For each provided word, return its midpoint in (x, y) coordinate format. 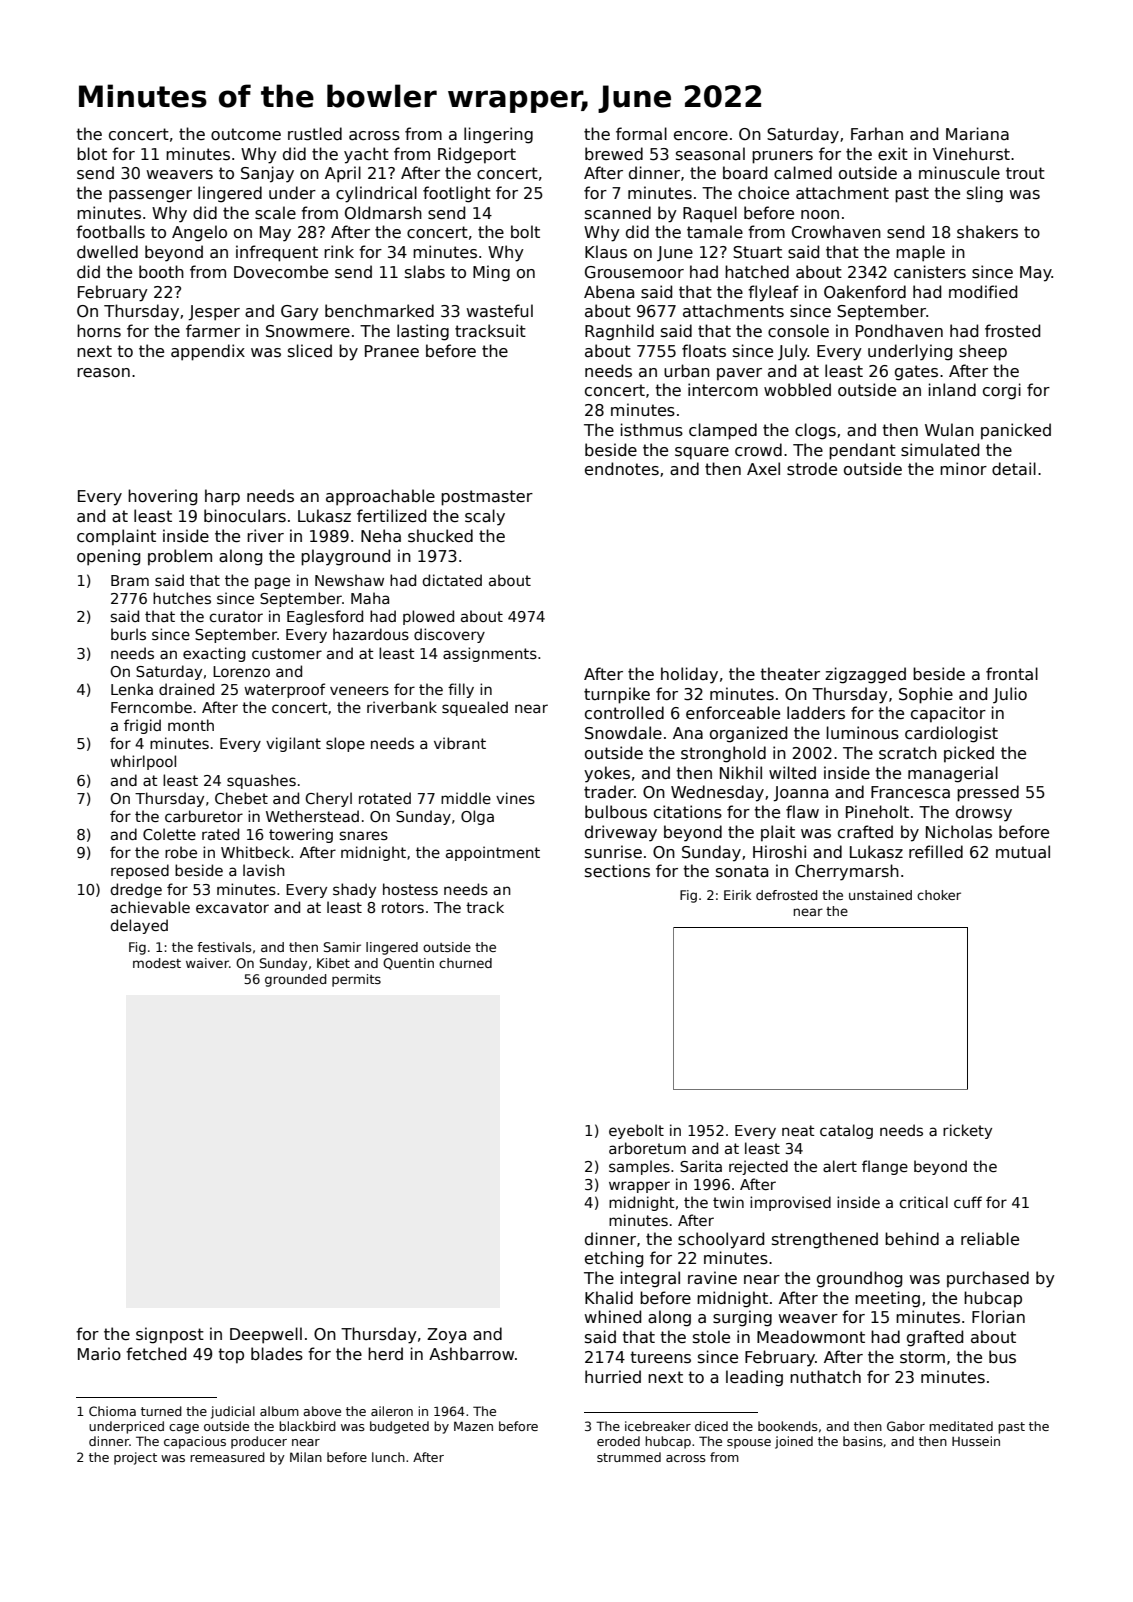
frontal (1012, 674)
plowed (428, 617)
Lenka (132, 689)
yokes (607, 774)
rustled (315, 134)
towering (301, 835)
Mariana (977, 134)
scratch (908, 753)
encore (701, 135)
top (231, 1356)
